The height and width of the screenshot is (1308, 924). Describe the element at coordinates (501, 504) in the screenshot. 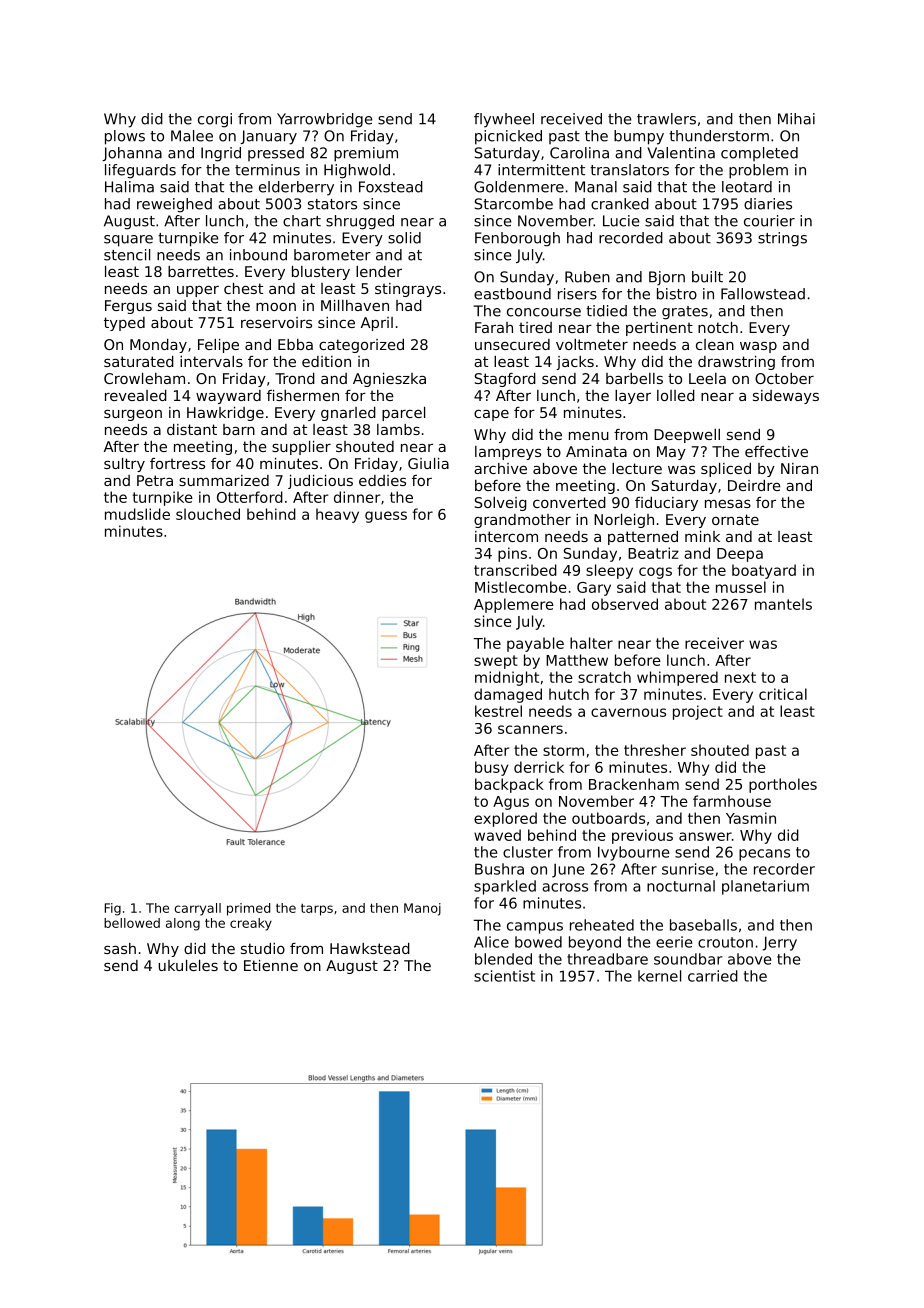

I see `Solveig` at that location.
